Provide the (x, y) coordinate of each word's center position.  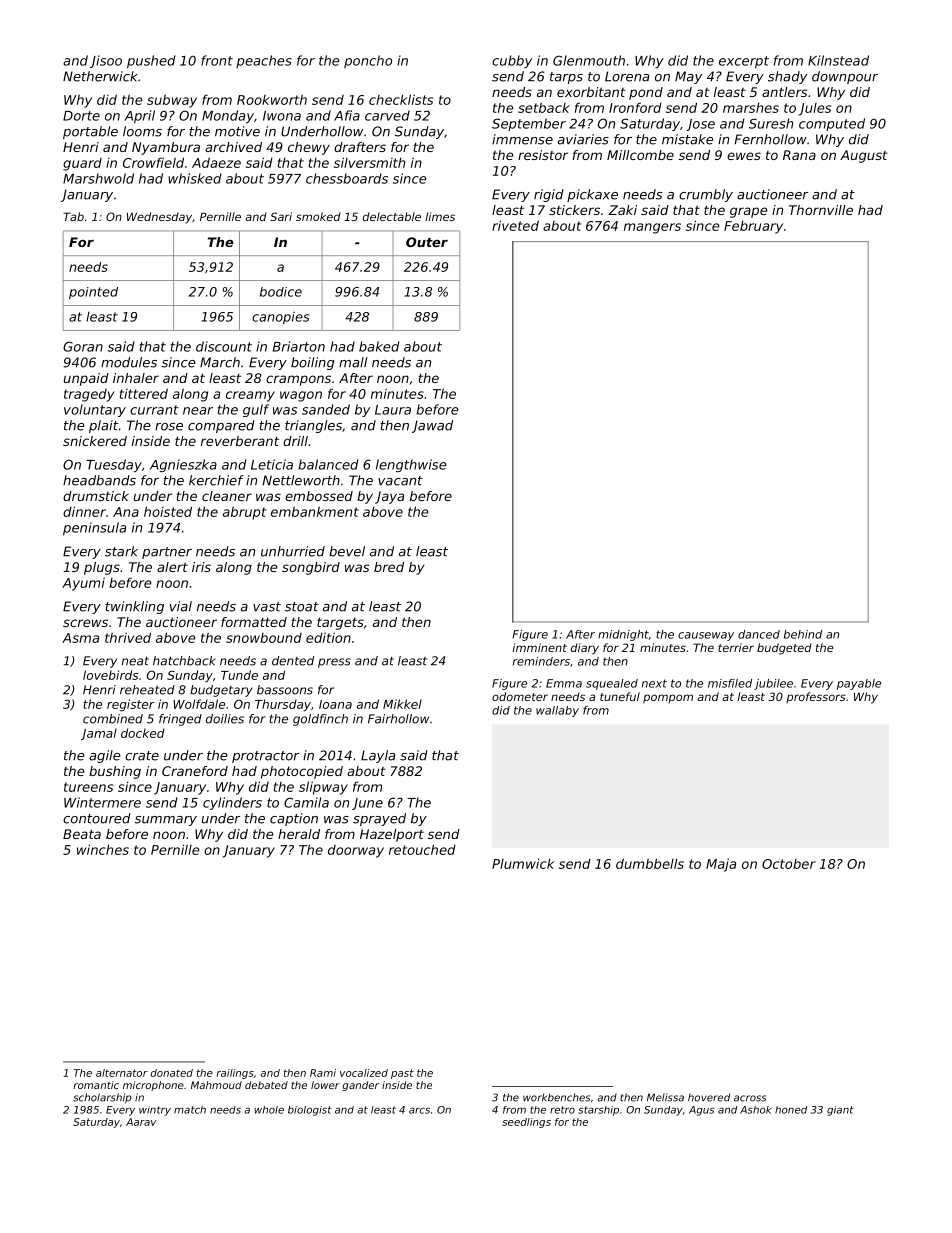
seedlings (526, 1123)
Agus (702, 1111)
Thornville (821, 210)
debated (266, 1085)
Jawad (432, 426)
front (217, 60)
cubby (512, 61)
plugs (102, 568)
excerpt (744, 62)
